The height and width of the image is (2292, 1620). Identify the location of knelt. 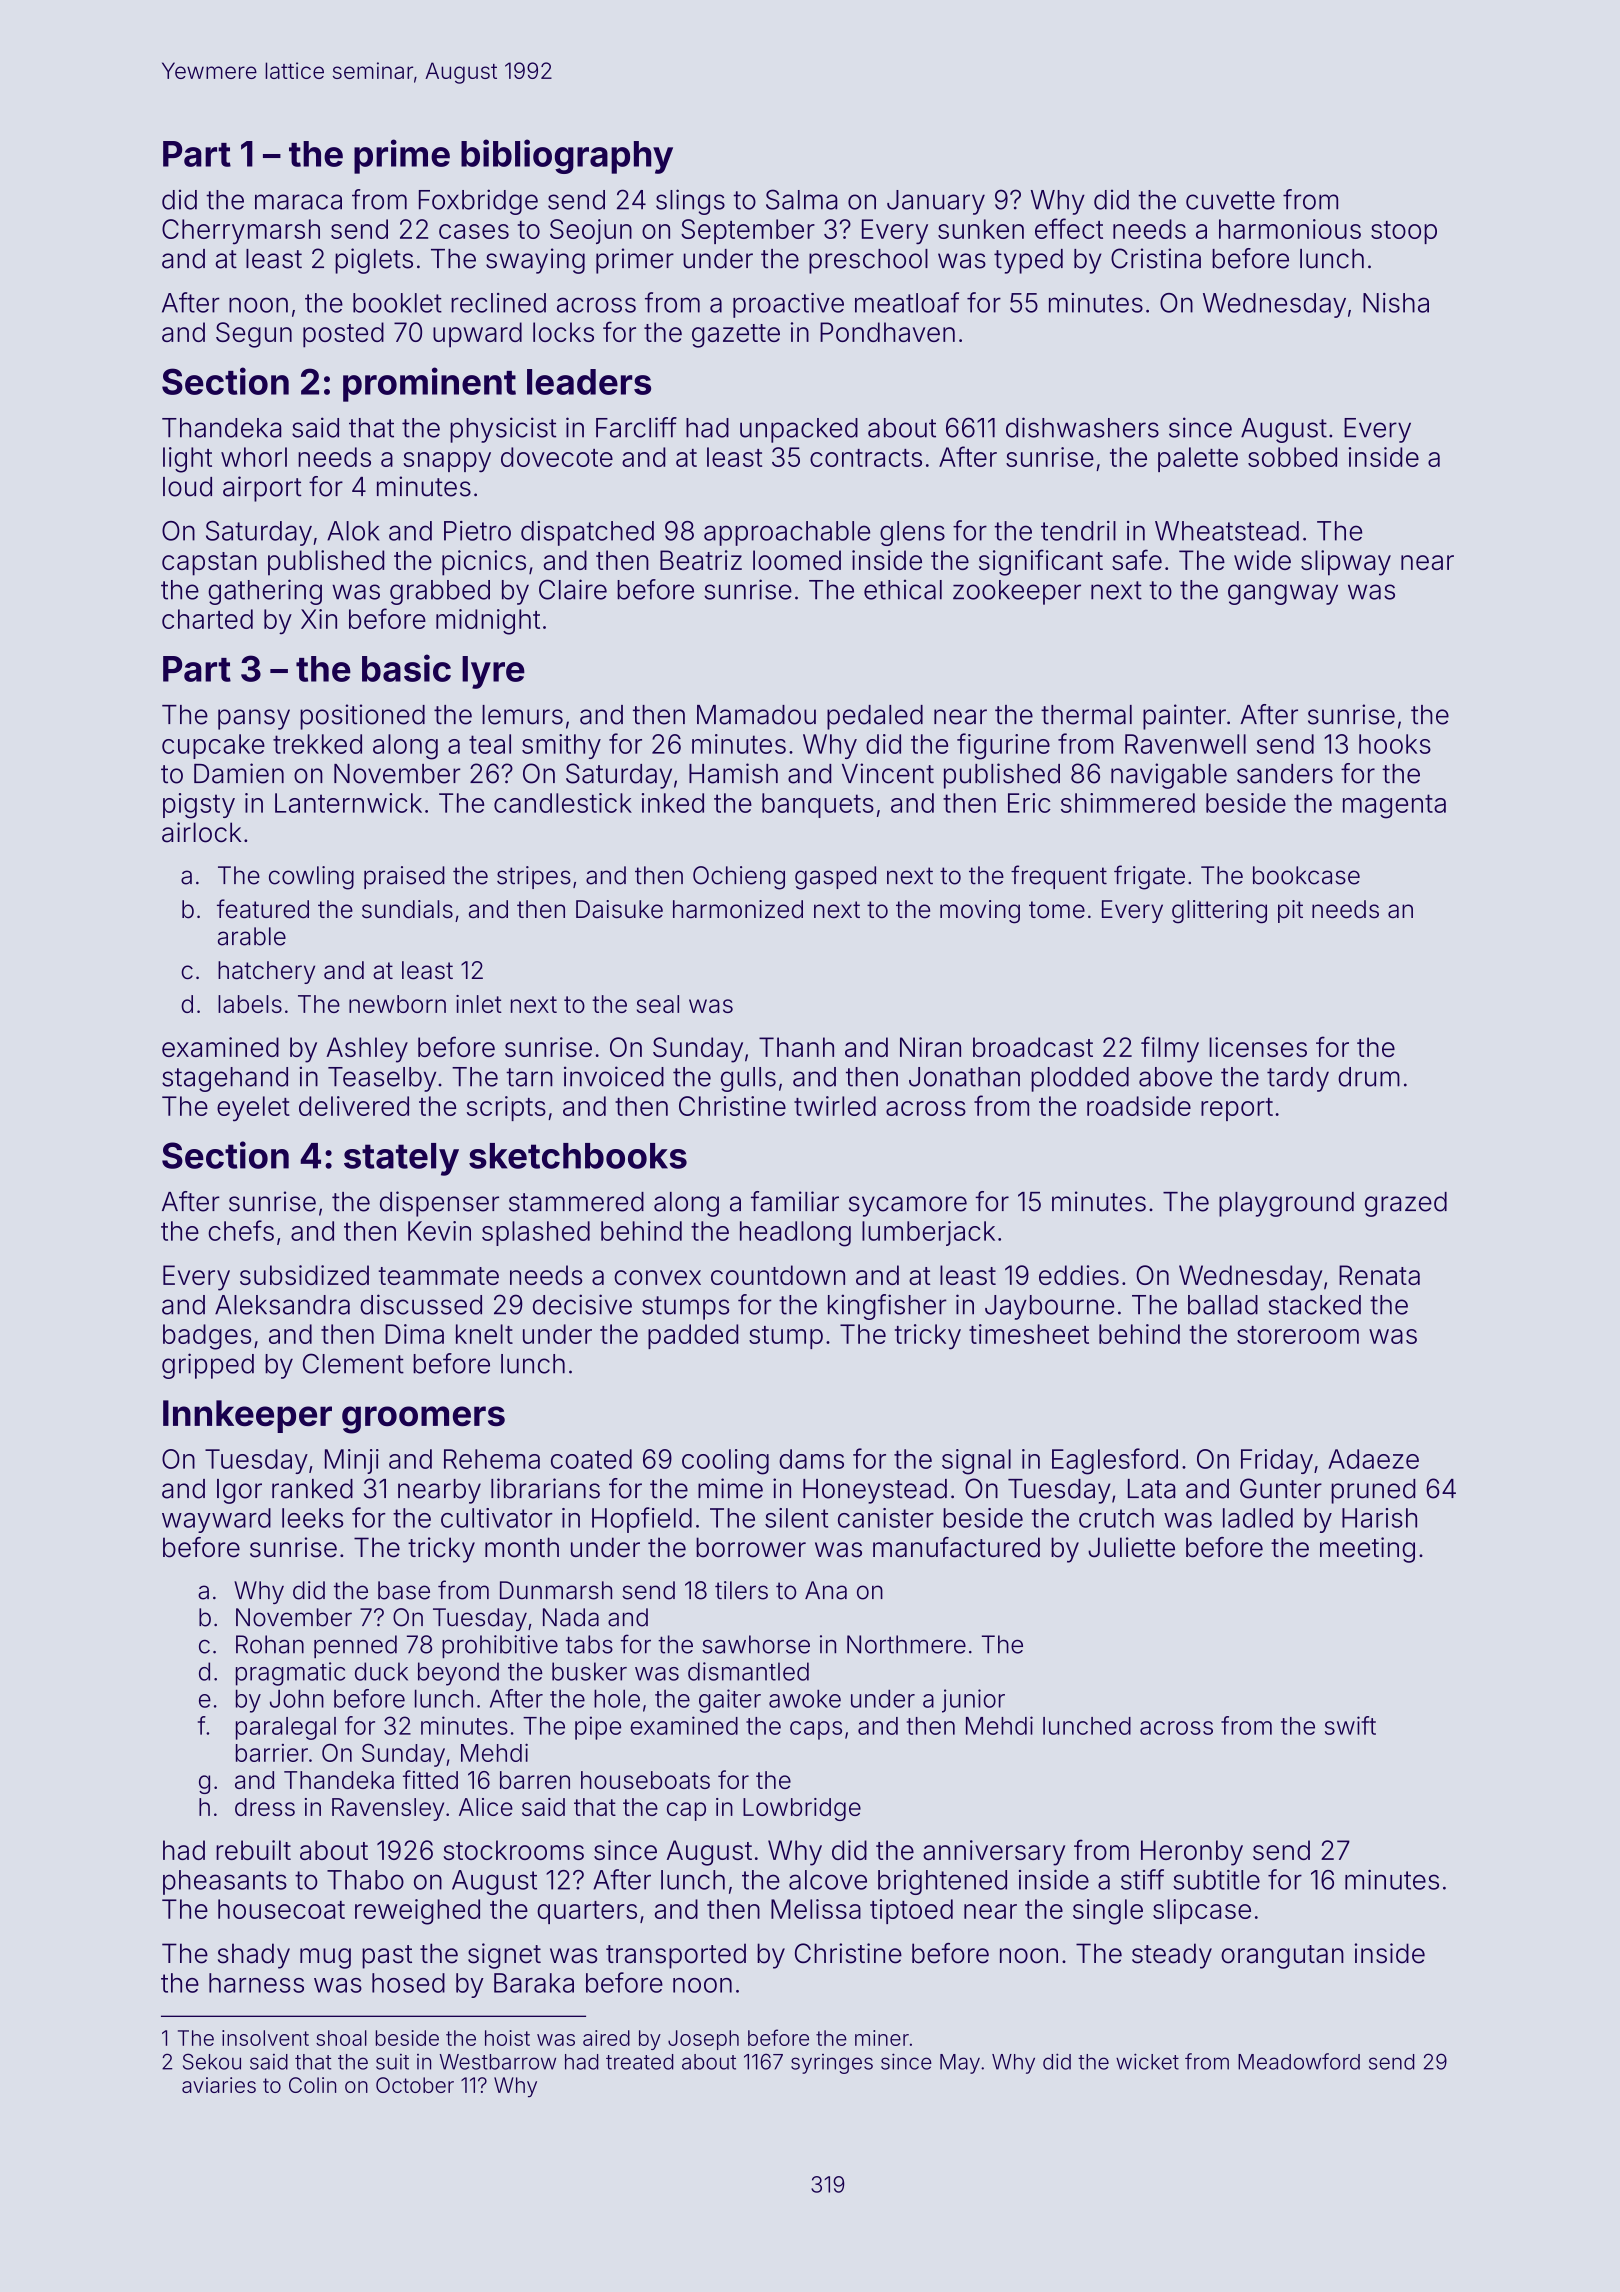
(484, 1334).
